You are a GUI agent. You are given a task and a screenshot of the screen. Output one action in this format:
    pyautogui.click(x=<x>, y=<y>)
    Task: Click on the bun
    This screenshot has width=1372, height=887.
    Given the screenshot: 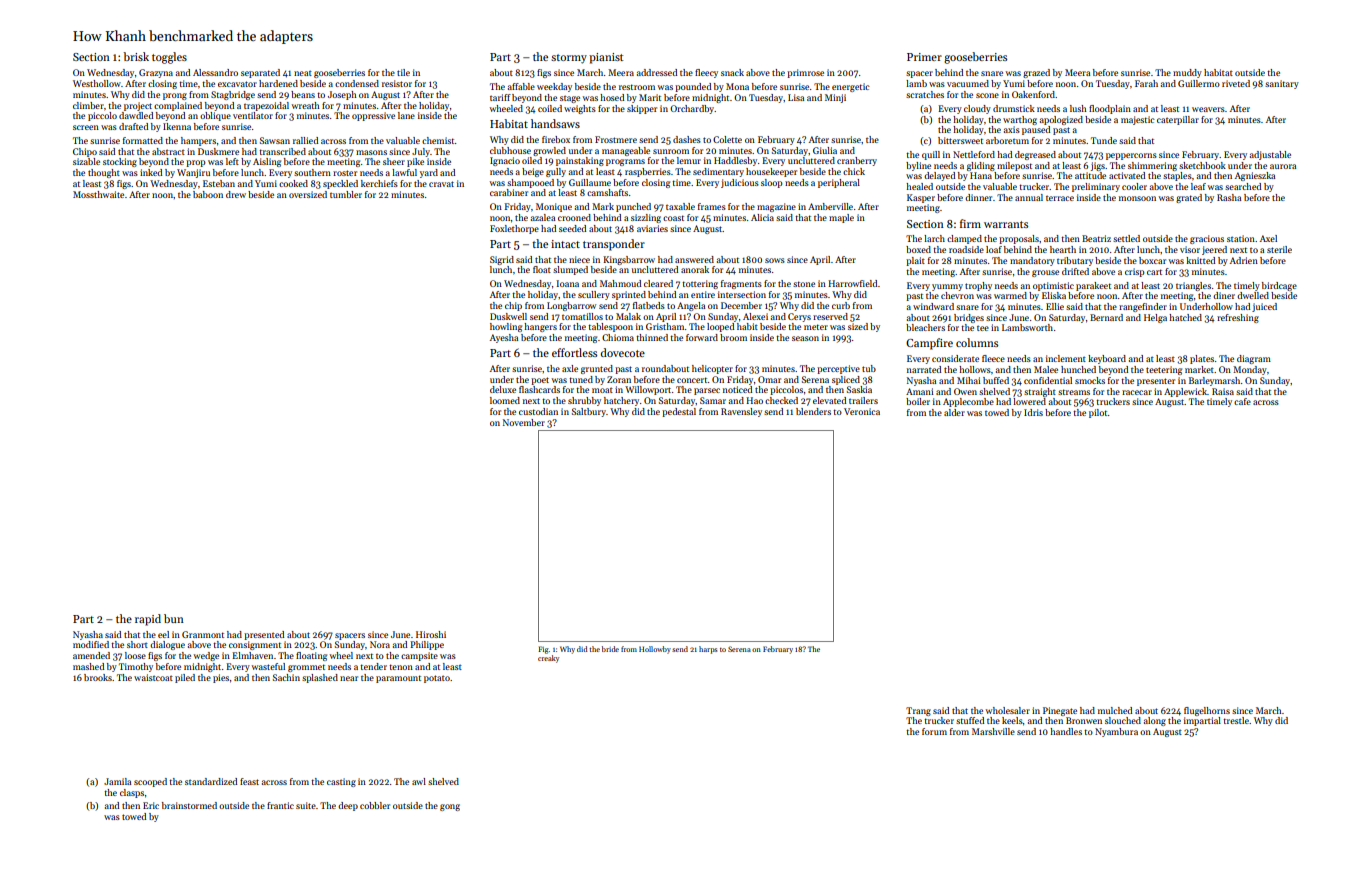 What is the action you would take?
    pyautogui.click(x=174, y=618)
